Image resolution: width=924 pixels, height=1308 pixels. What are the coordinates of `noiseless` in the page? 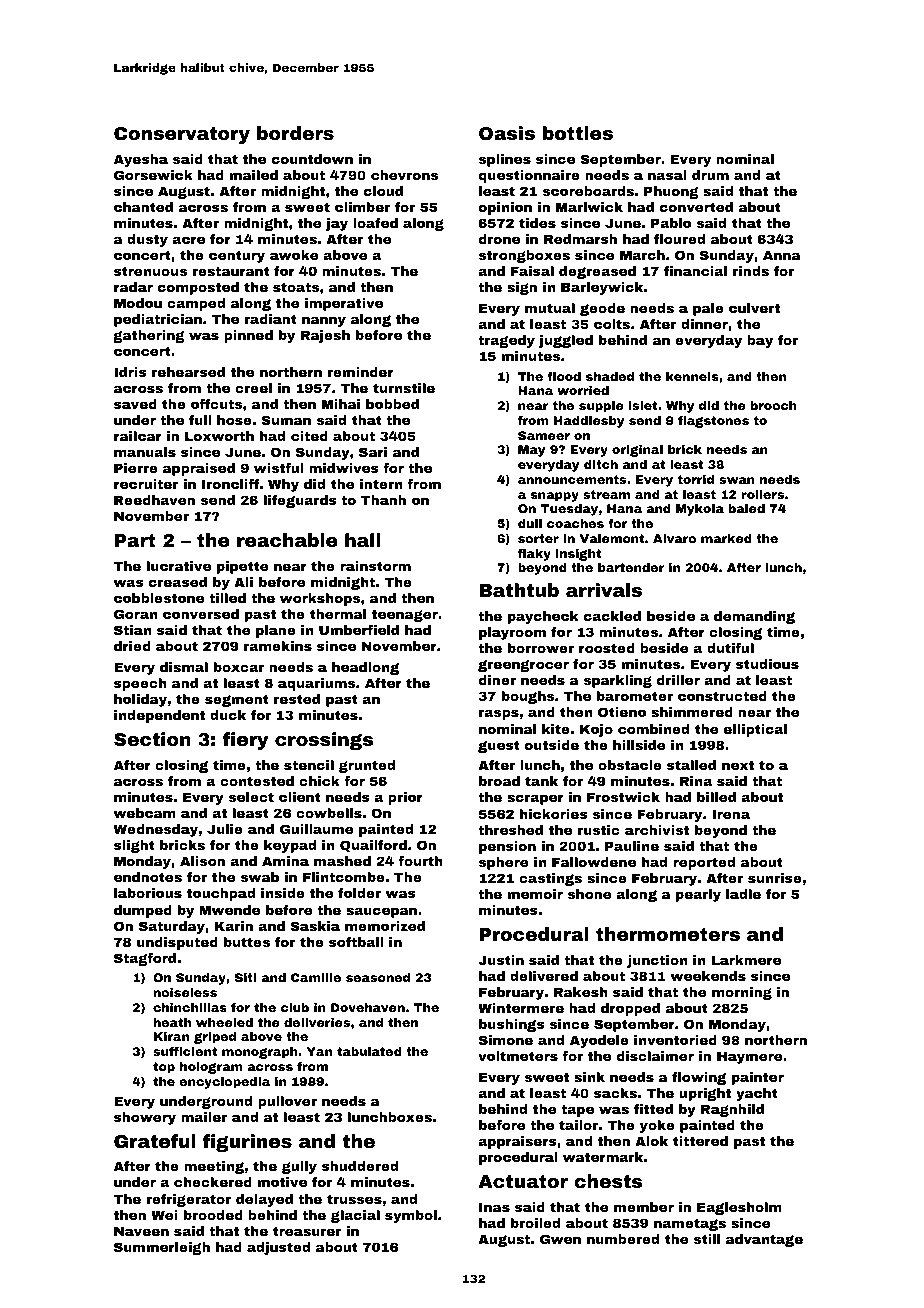 It's located at (185, 992).
